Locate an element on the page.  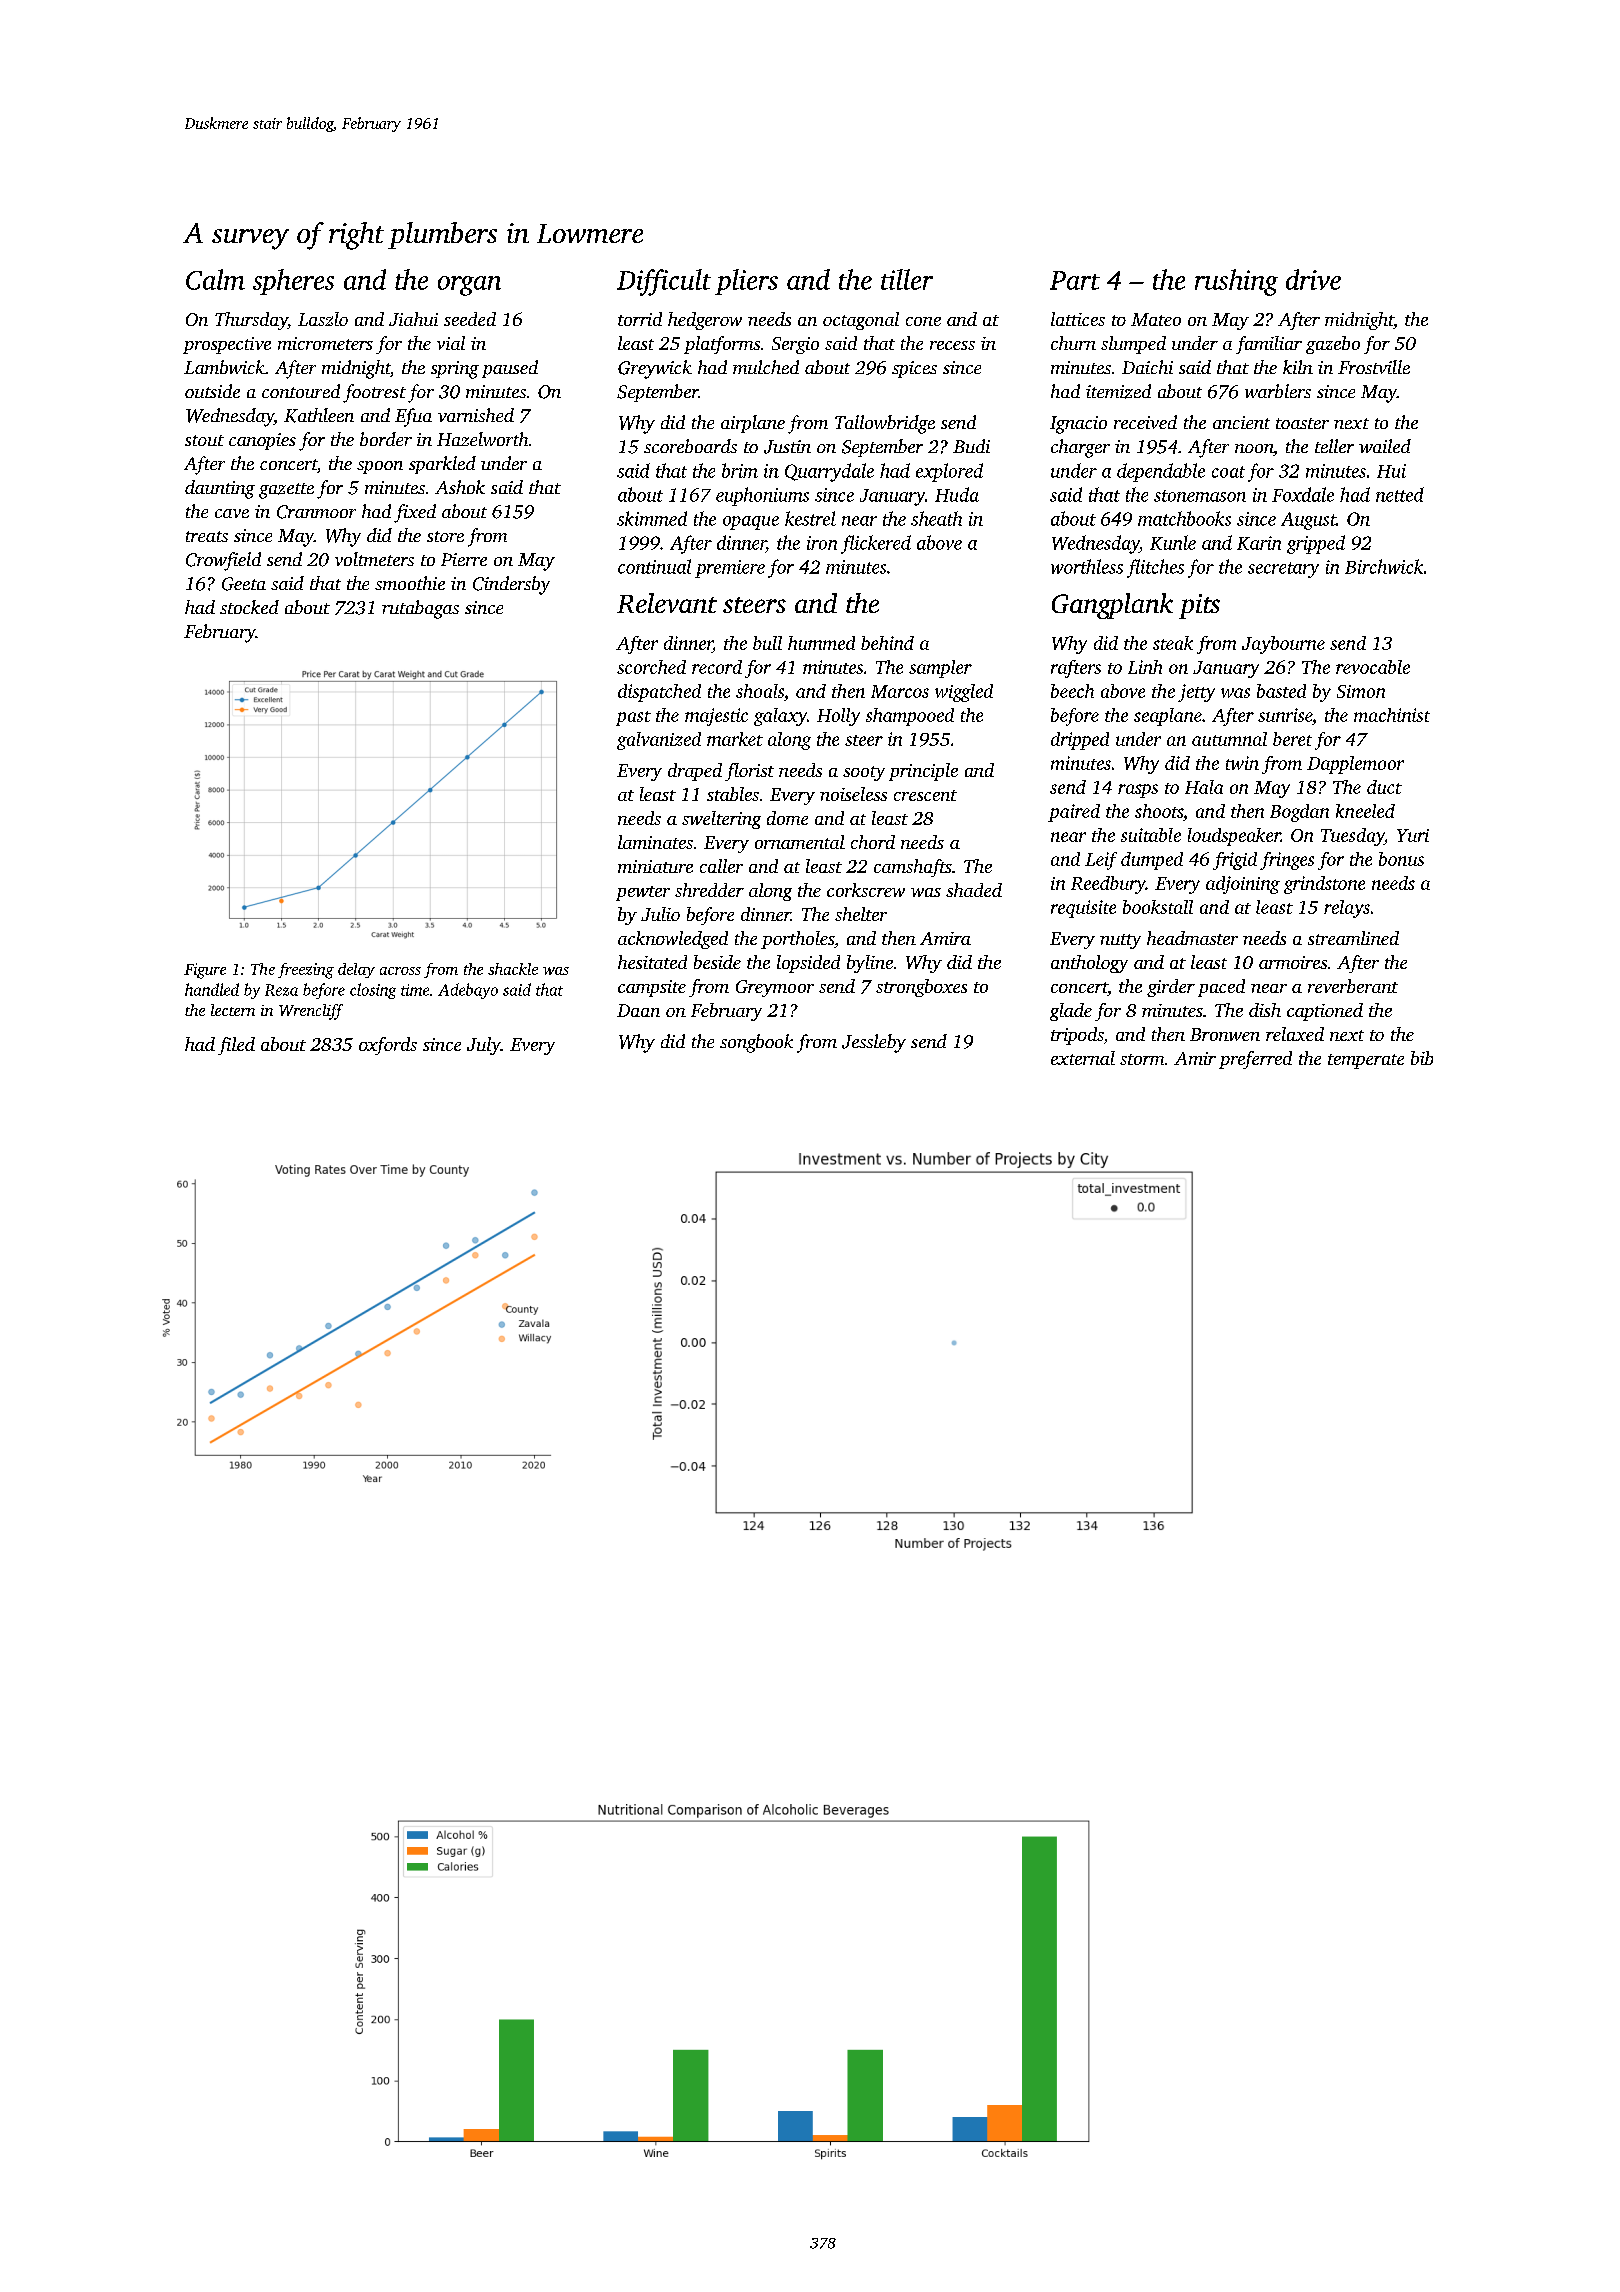
cone is located at coordinates (923, 321).
